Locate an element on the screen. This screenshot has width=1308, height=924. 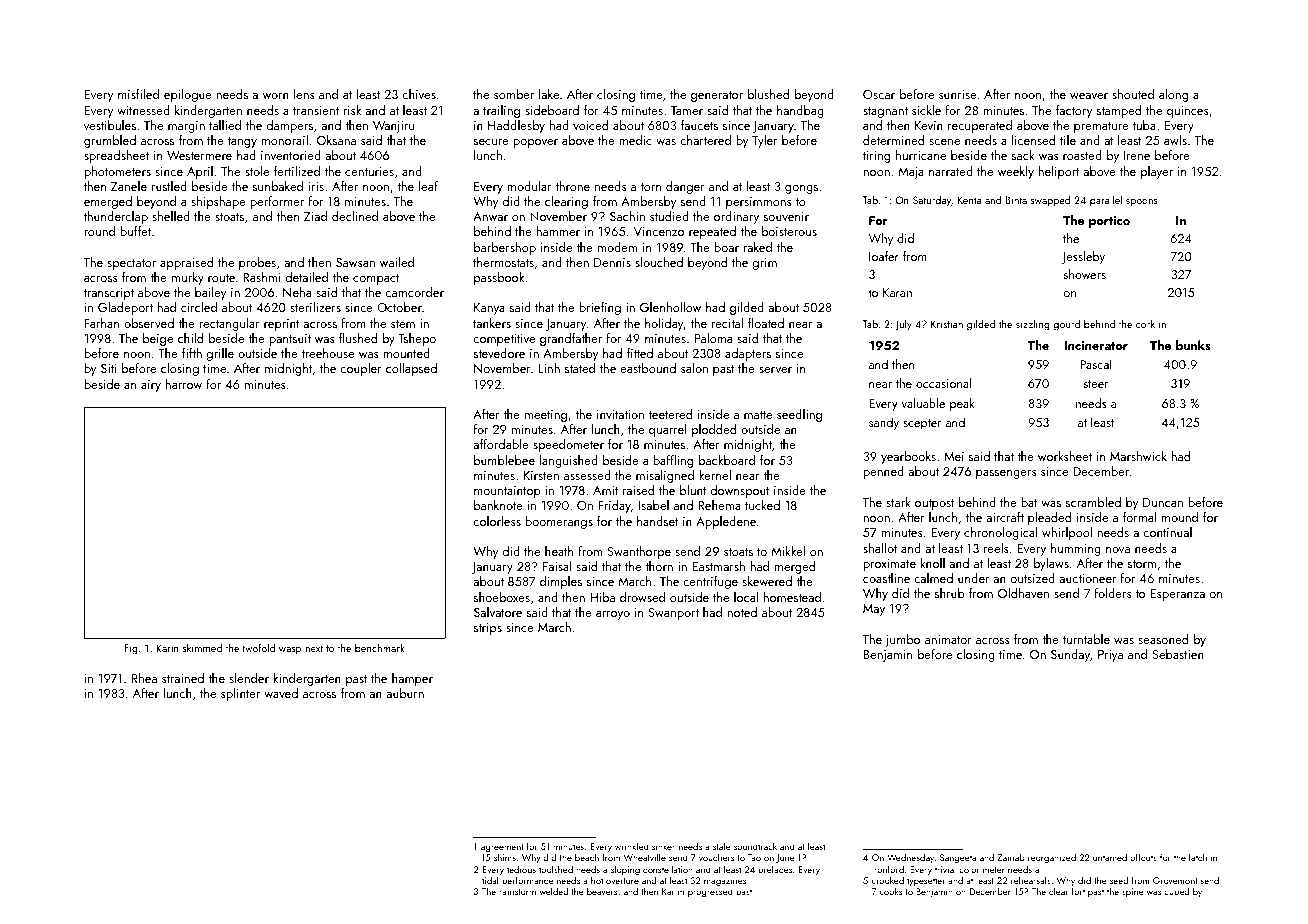
generator is located at coordinates (717, 96).
